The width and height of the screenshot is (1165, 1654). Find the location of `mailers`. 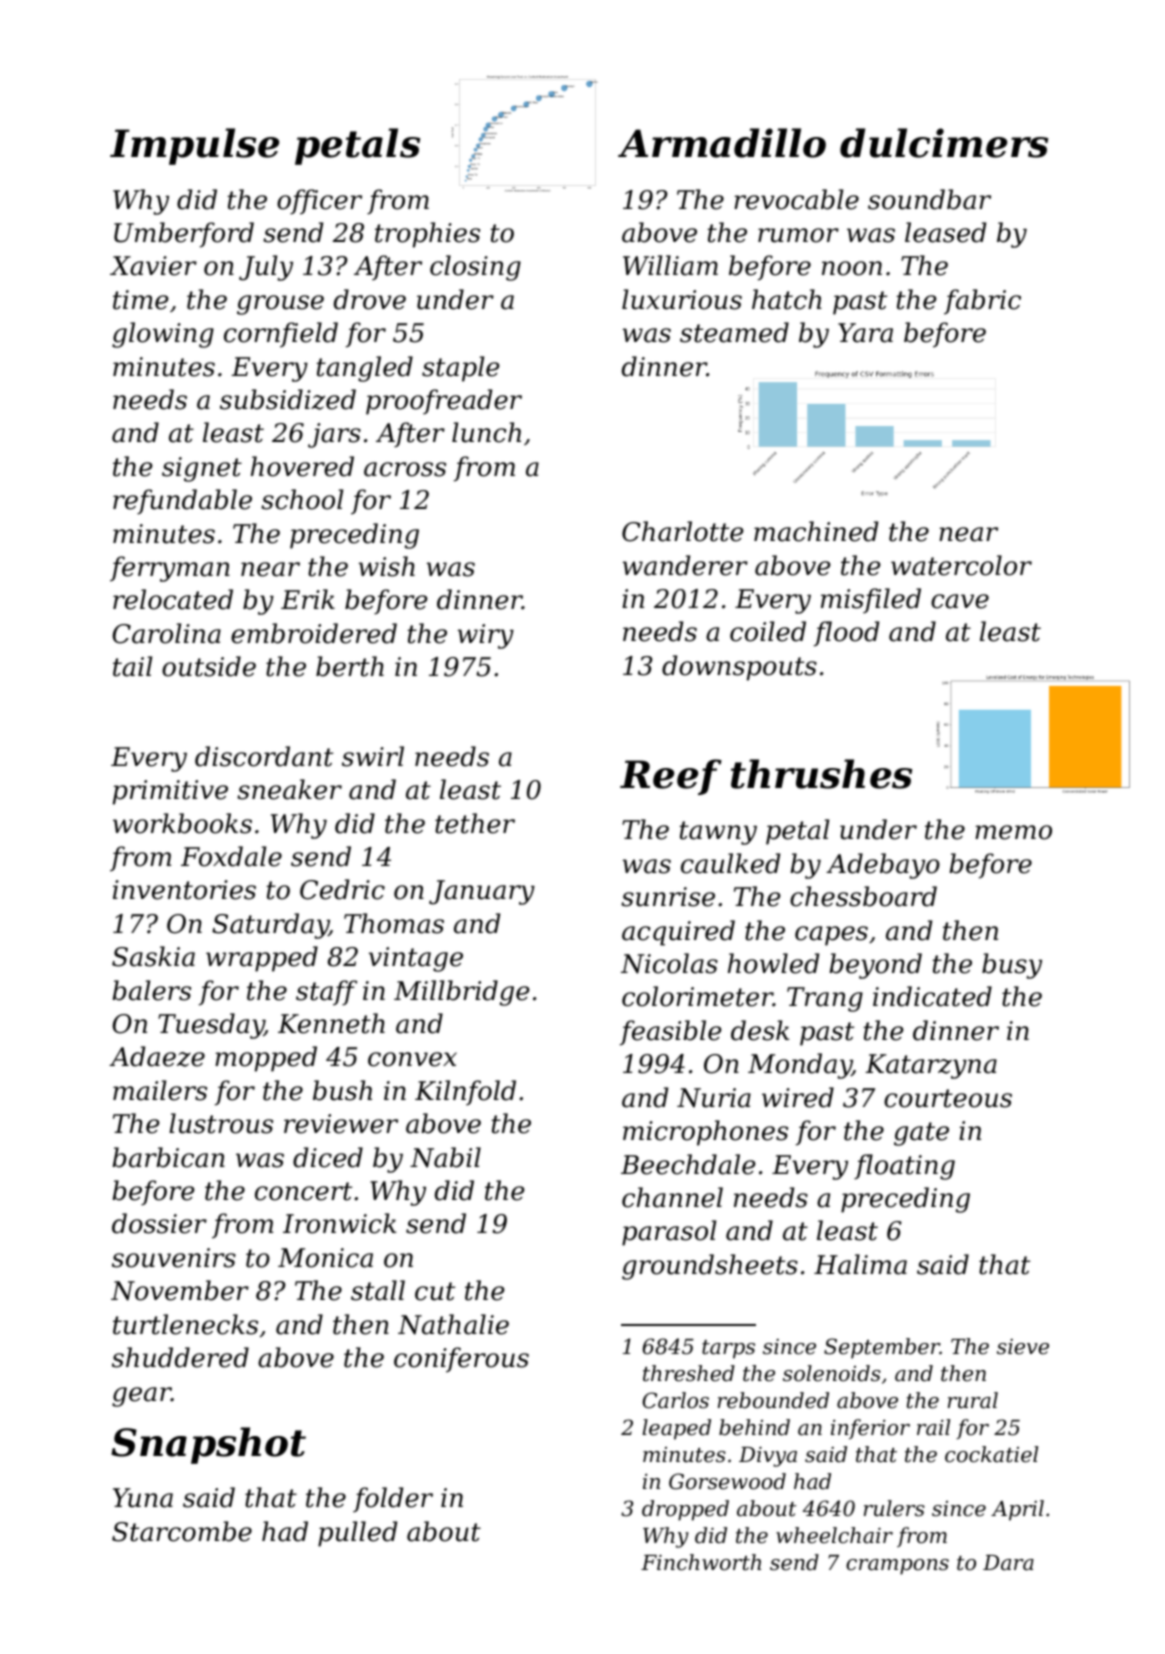

mailers is located at coordinates (160, 1090).
